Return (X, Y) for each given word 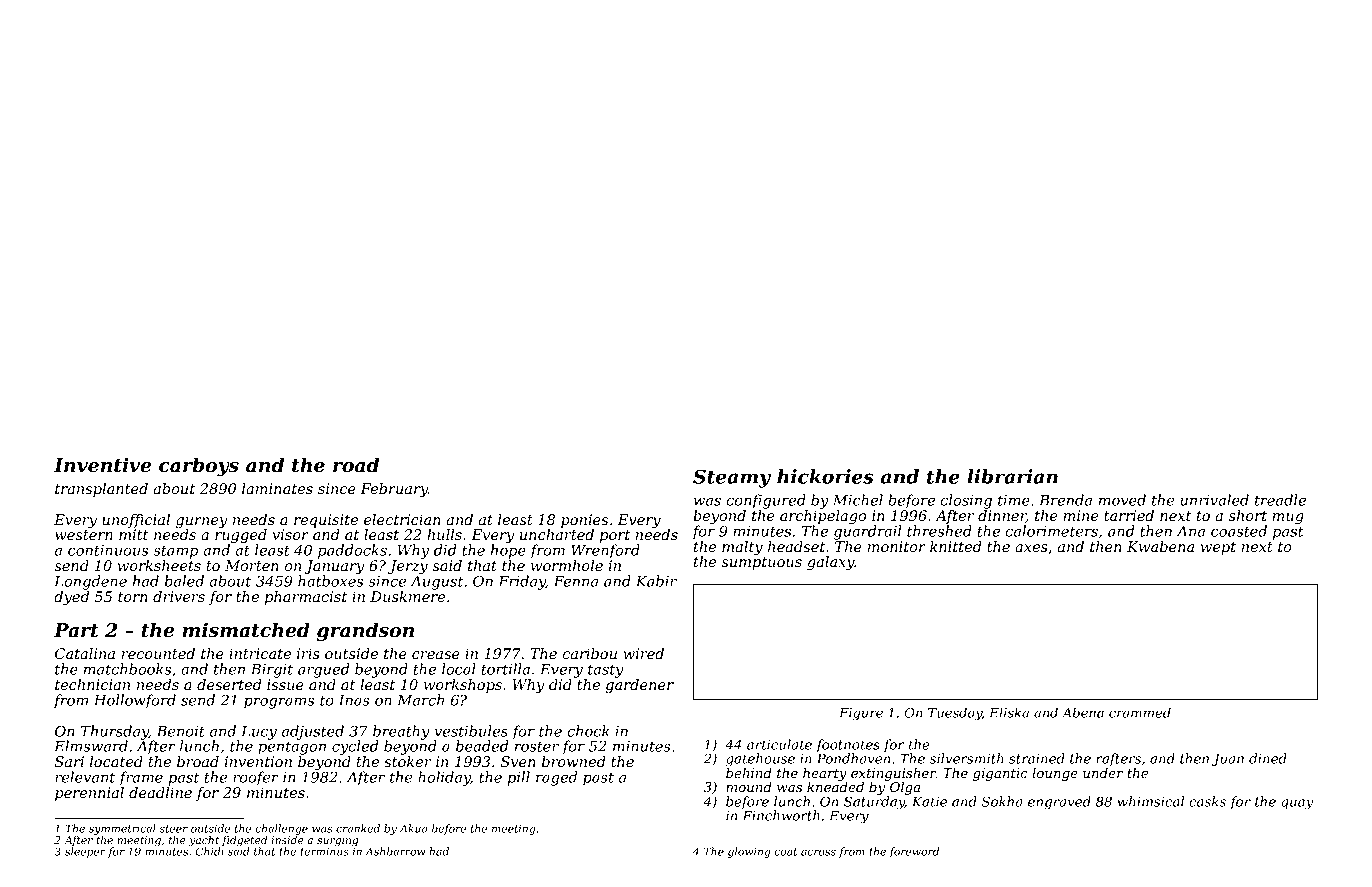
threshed (939, 531)
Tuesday (955, 714)
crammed (1140, 712)
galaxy (831, 563)
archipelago (823, 517)
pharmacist (306, 598)
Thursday (115, 732)
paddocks (352, 551)
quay (1297, 804)
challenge (281, 829)
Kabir (656, 581)
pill (519, 778)
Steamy (732, 478)
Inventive (102, 465)
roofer (256, 778)
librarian (1012, 476)
